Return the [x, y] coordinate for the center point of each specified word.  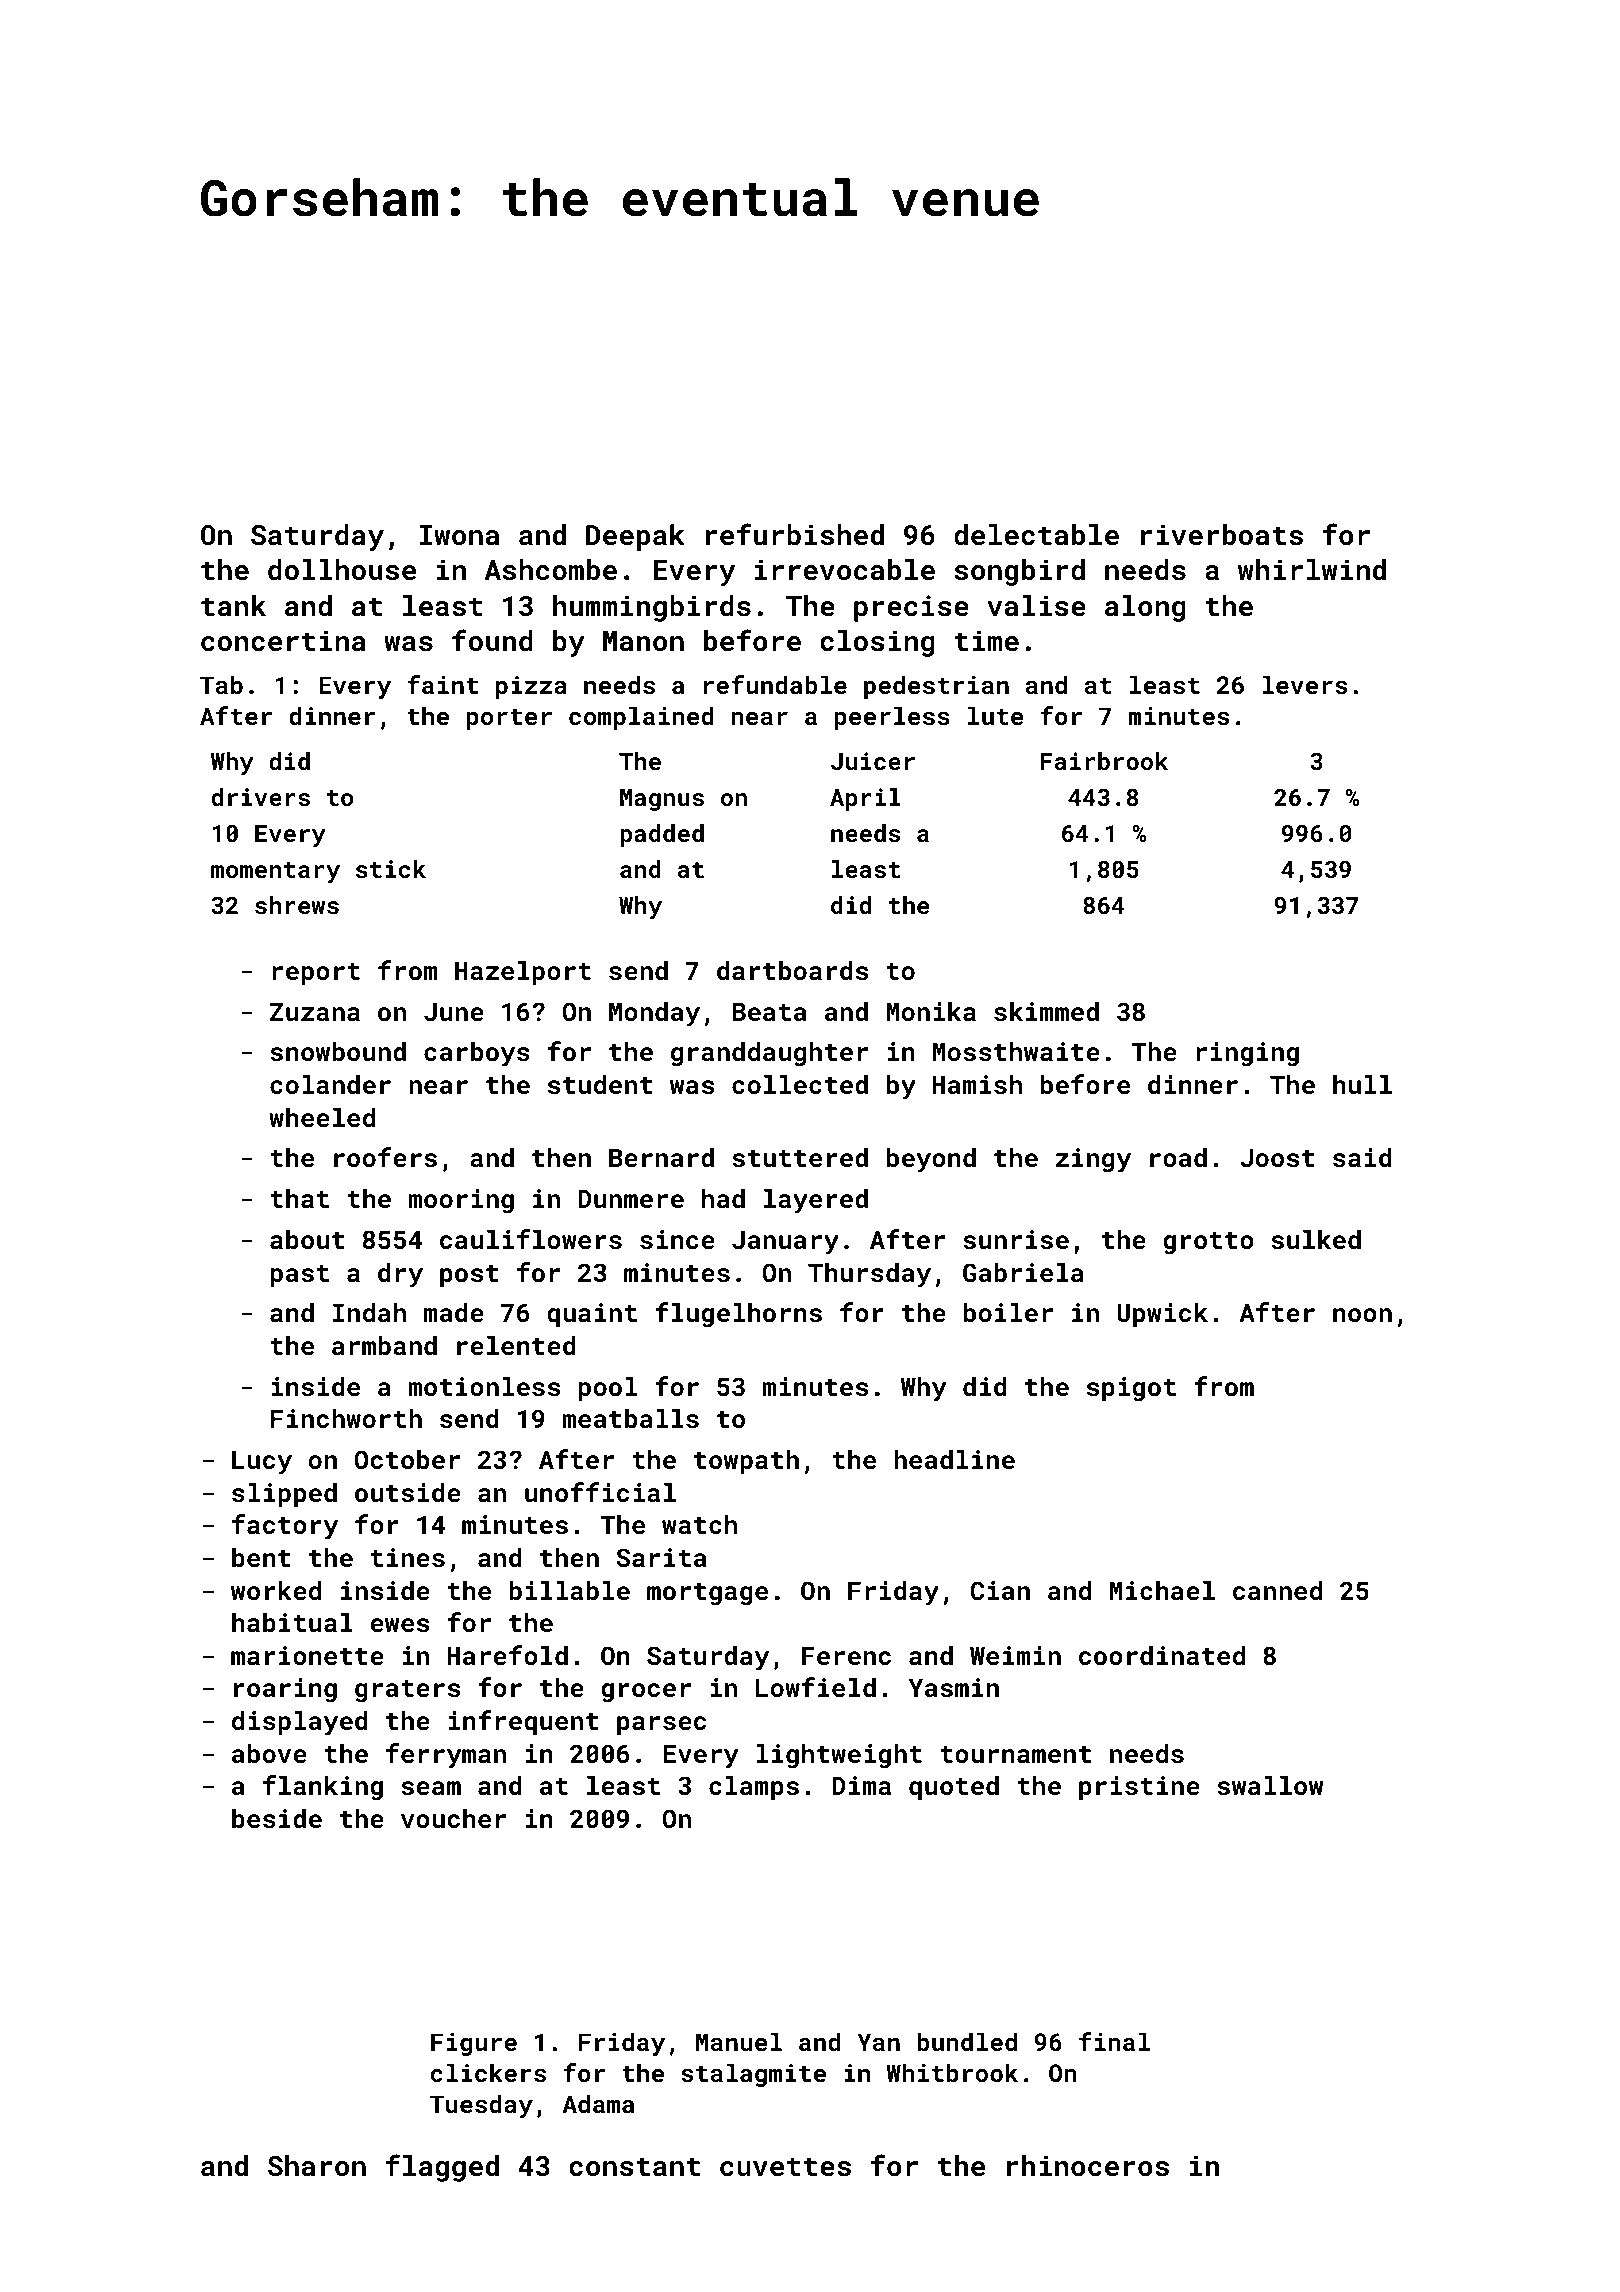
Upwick [1162, 1315]
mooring [461, 1201]
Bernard [661, 1157]
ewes [399, 1625]
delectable [1036, 535]
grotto [1208, 1243]
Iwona [459, 535]
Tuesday [481, 2106]
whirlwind [1312, 570]
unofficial [600, 1492]
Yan [878, 2042]
